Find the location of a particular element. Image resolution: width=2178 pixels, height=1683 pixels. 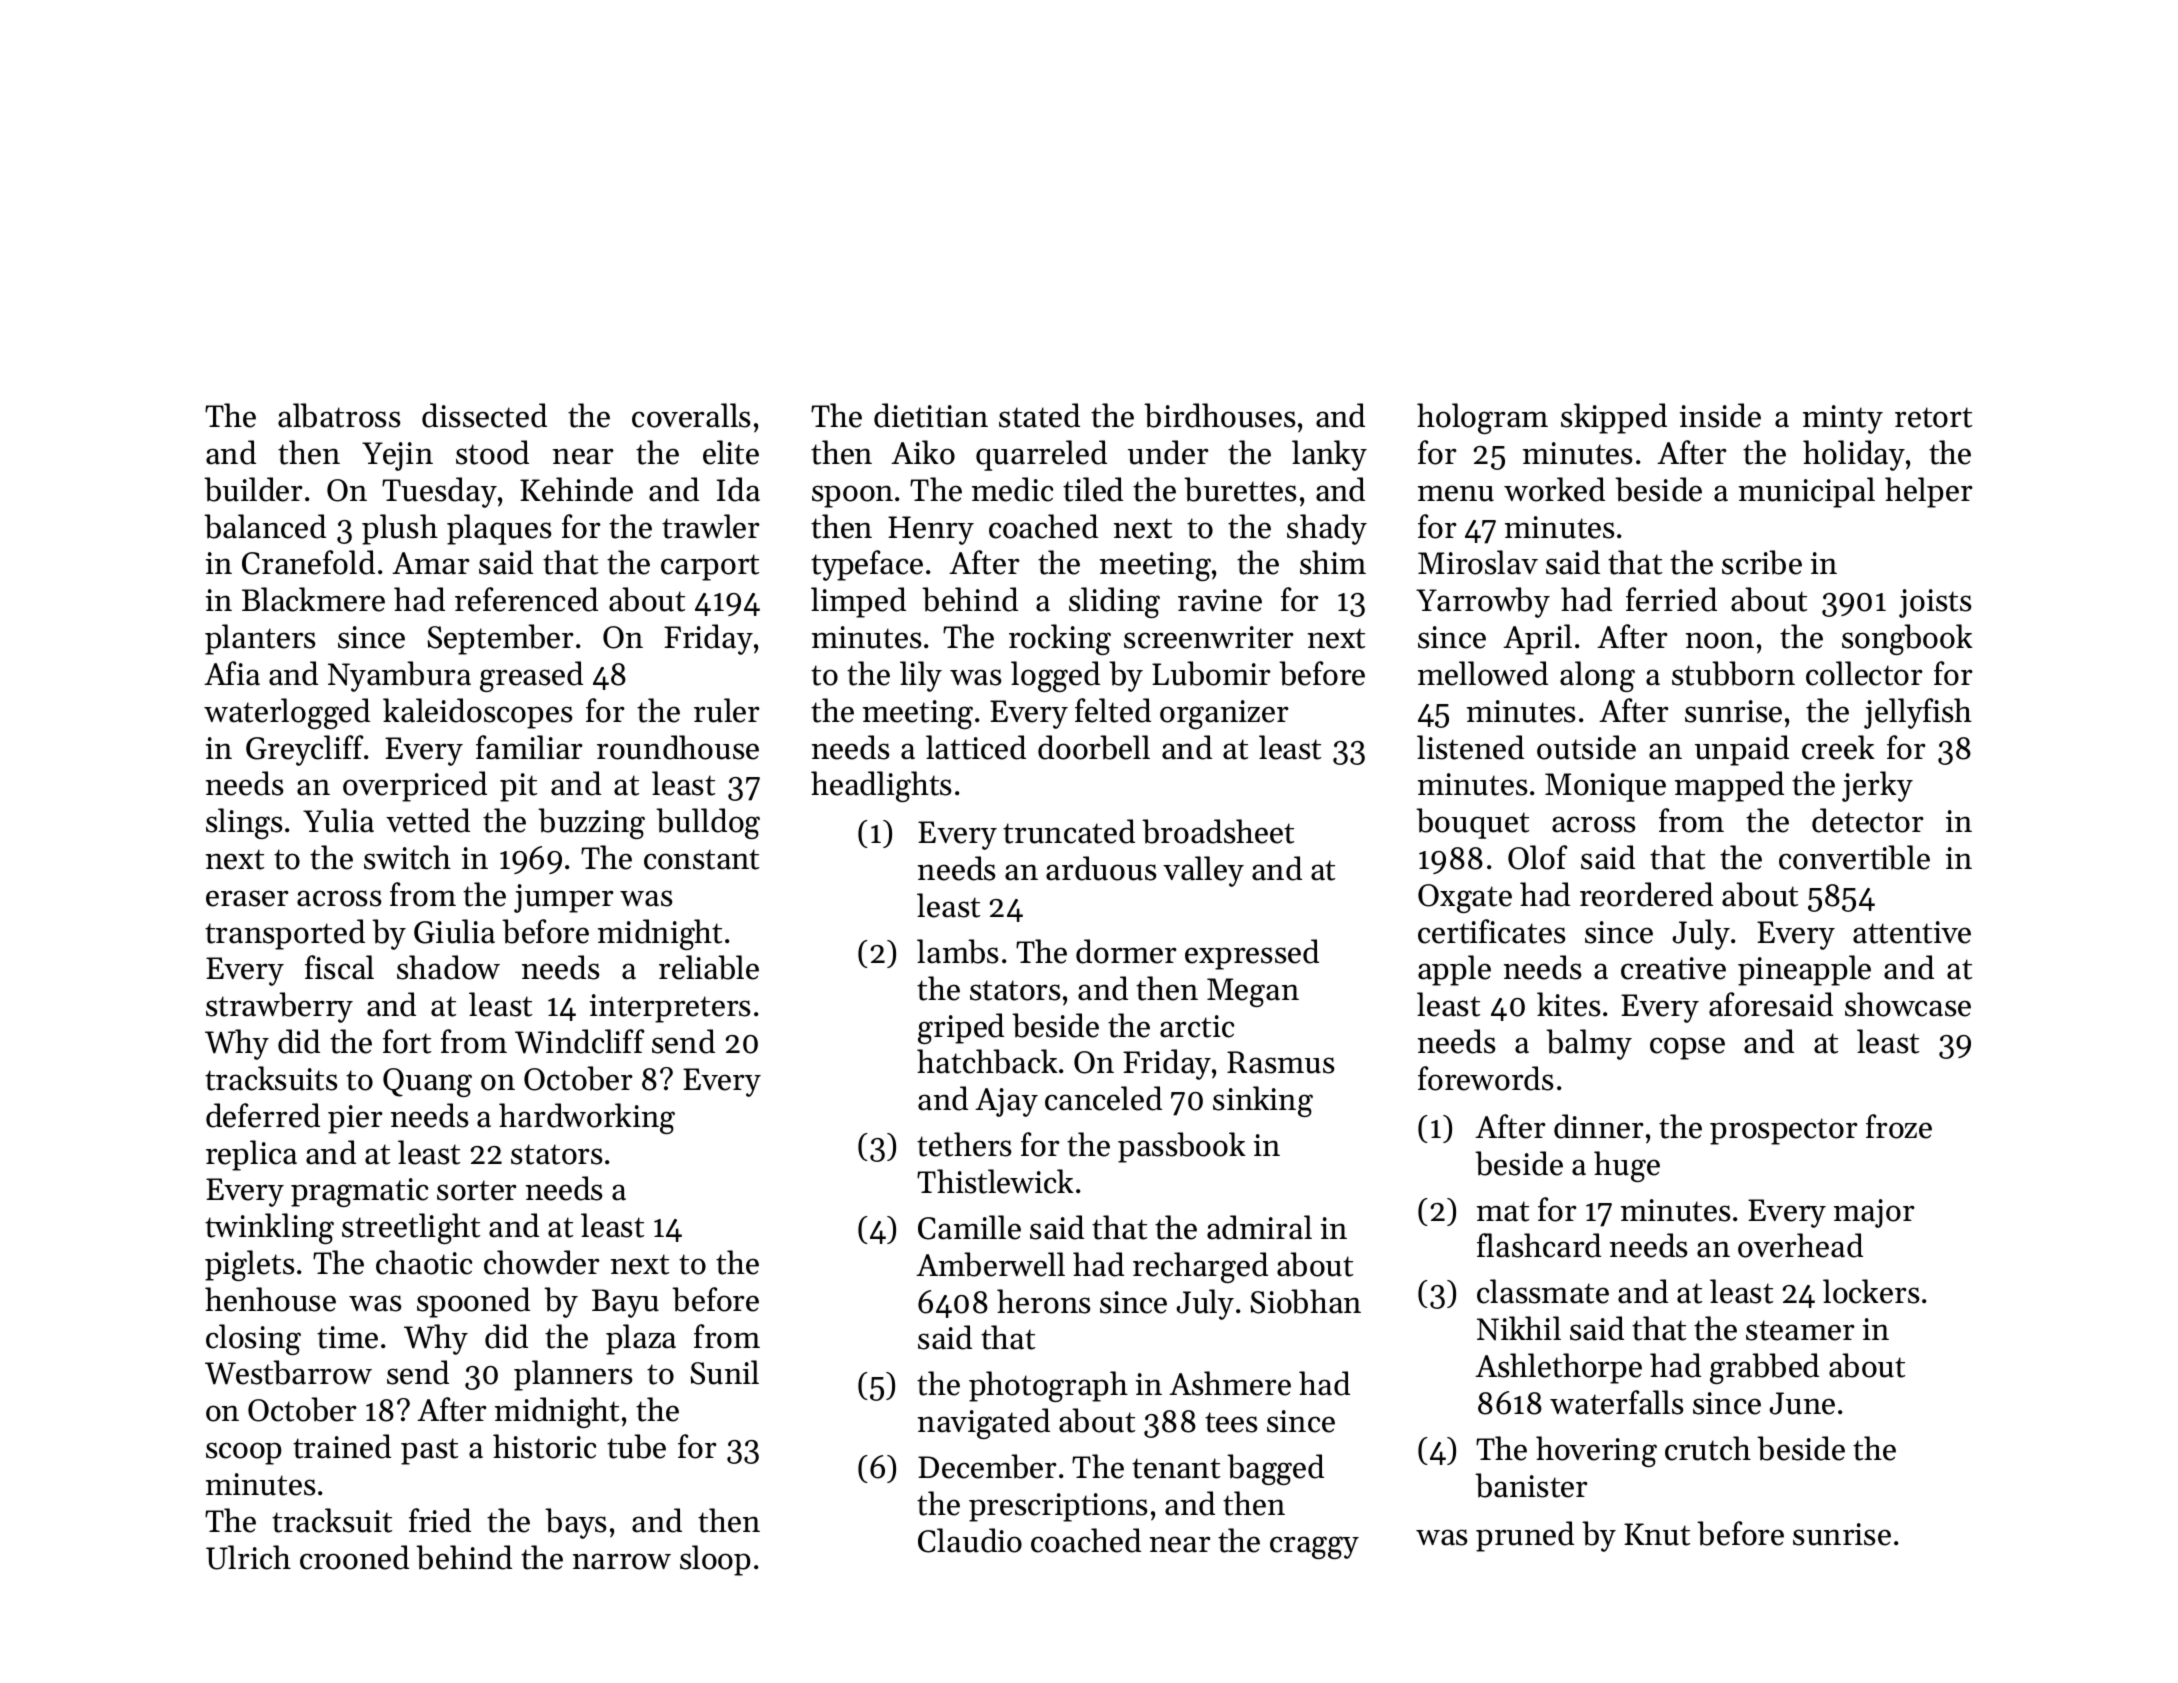

Henry is located at coordinates (931, 530).
